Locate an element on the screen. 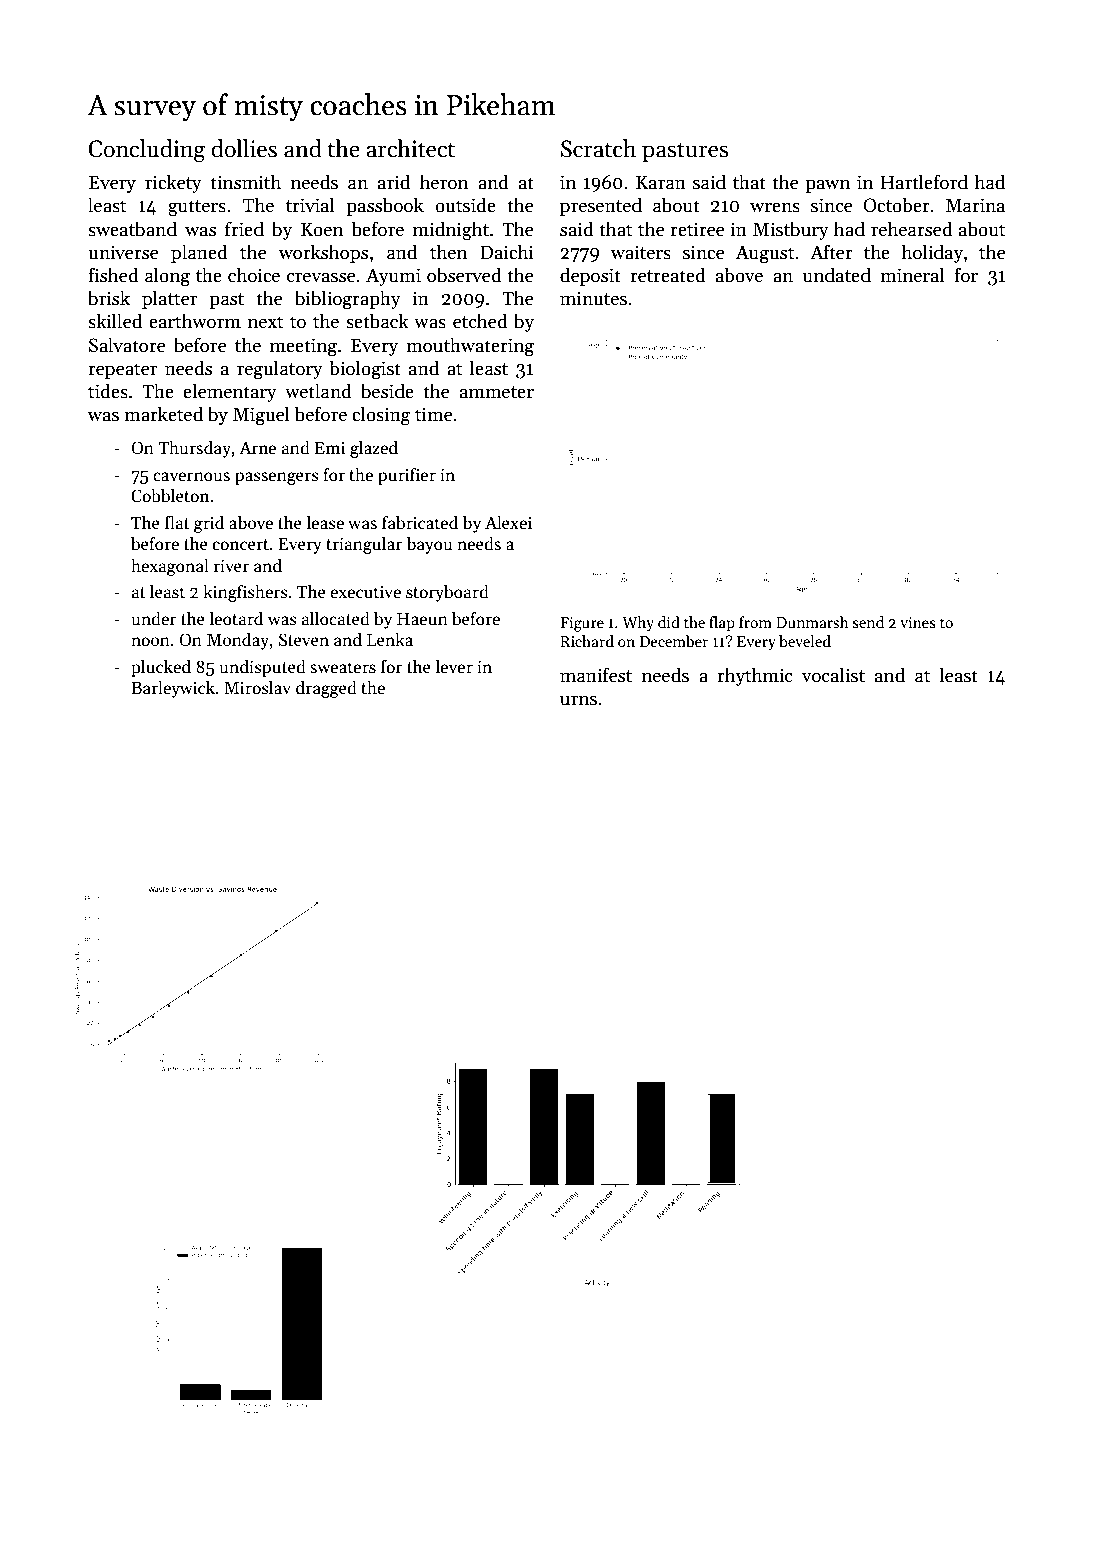 This screenshot has width=1094, height=1548. architect is located at coordinates (410, 148).
